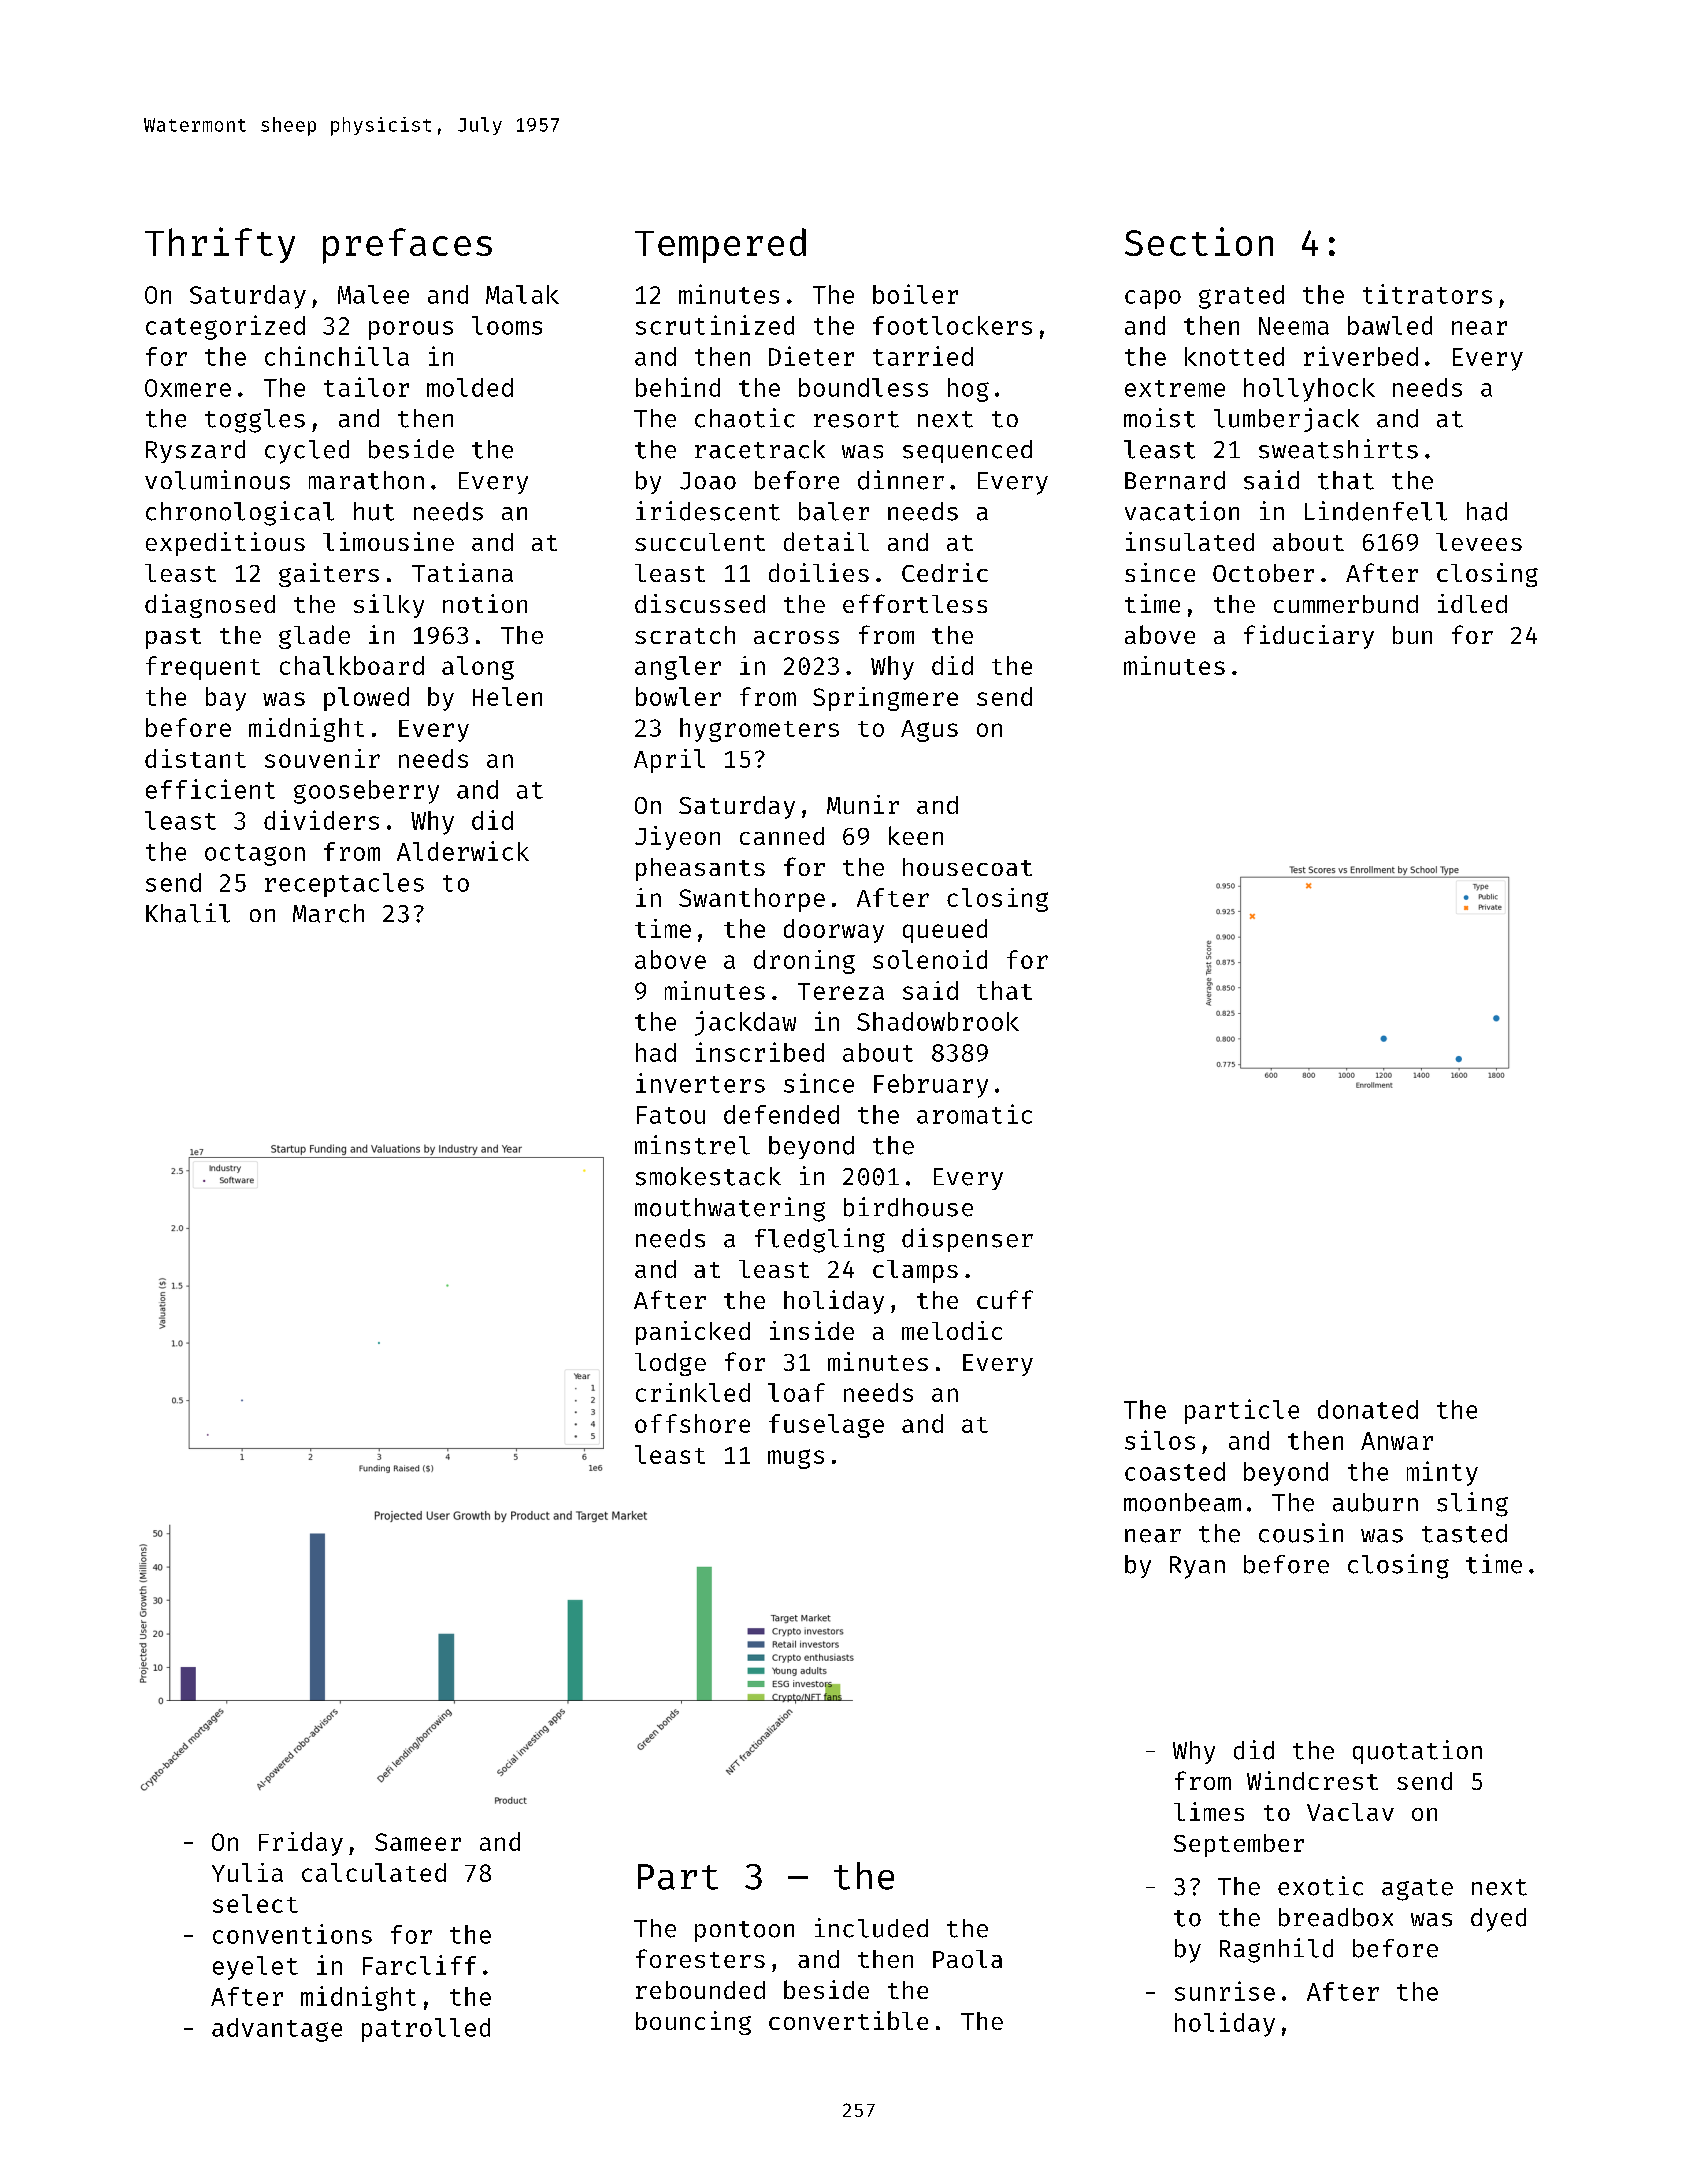  I want to click on Sameer, so click(418, 1842).
